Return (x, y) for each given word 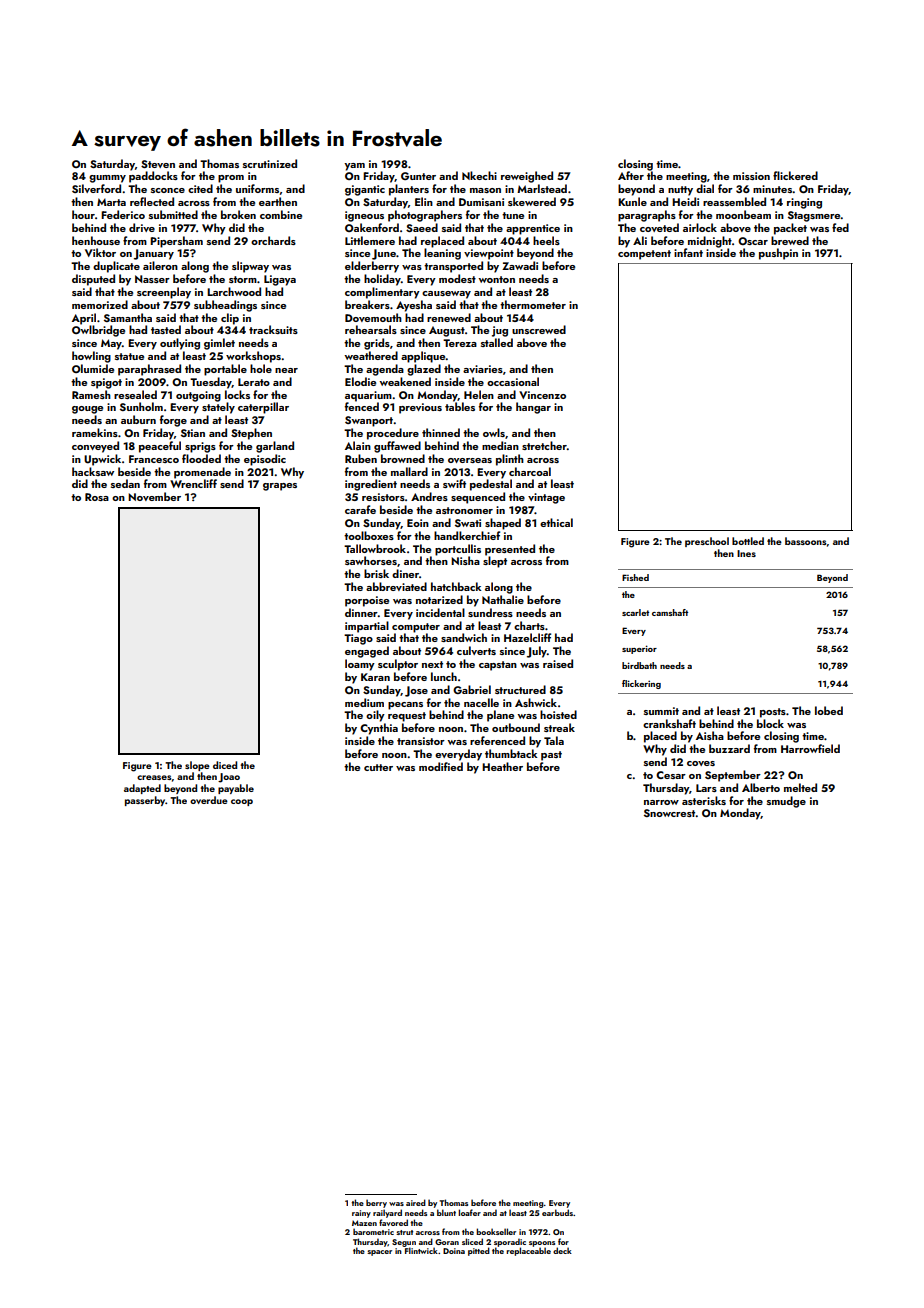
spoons (542, 1244)
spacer (379, 1253)
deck (562, 1250)
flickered (795, 175)
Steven (158, 164)
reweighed (527, 177)
